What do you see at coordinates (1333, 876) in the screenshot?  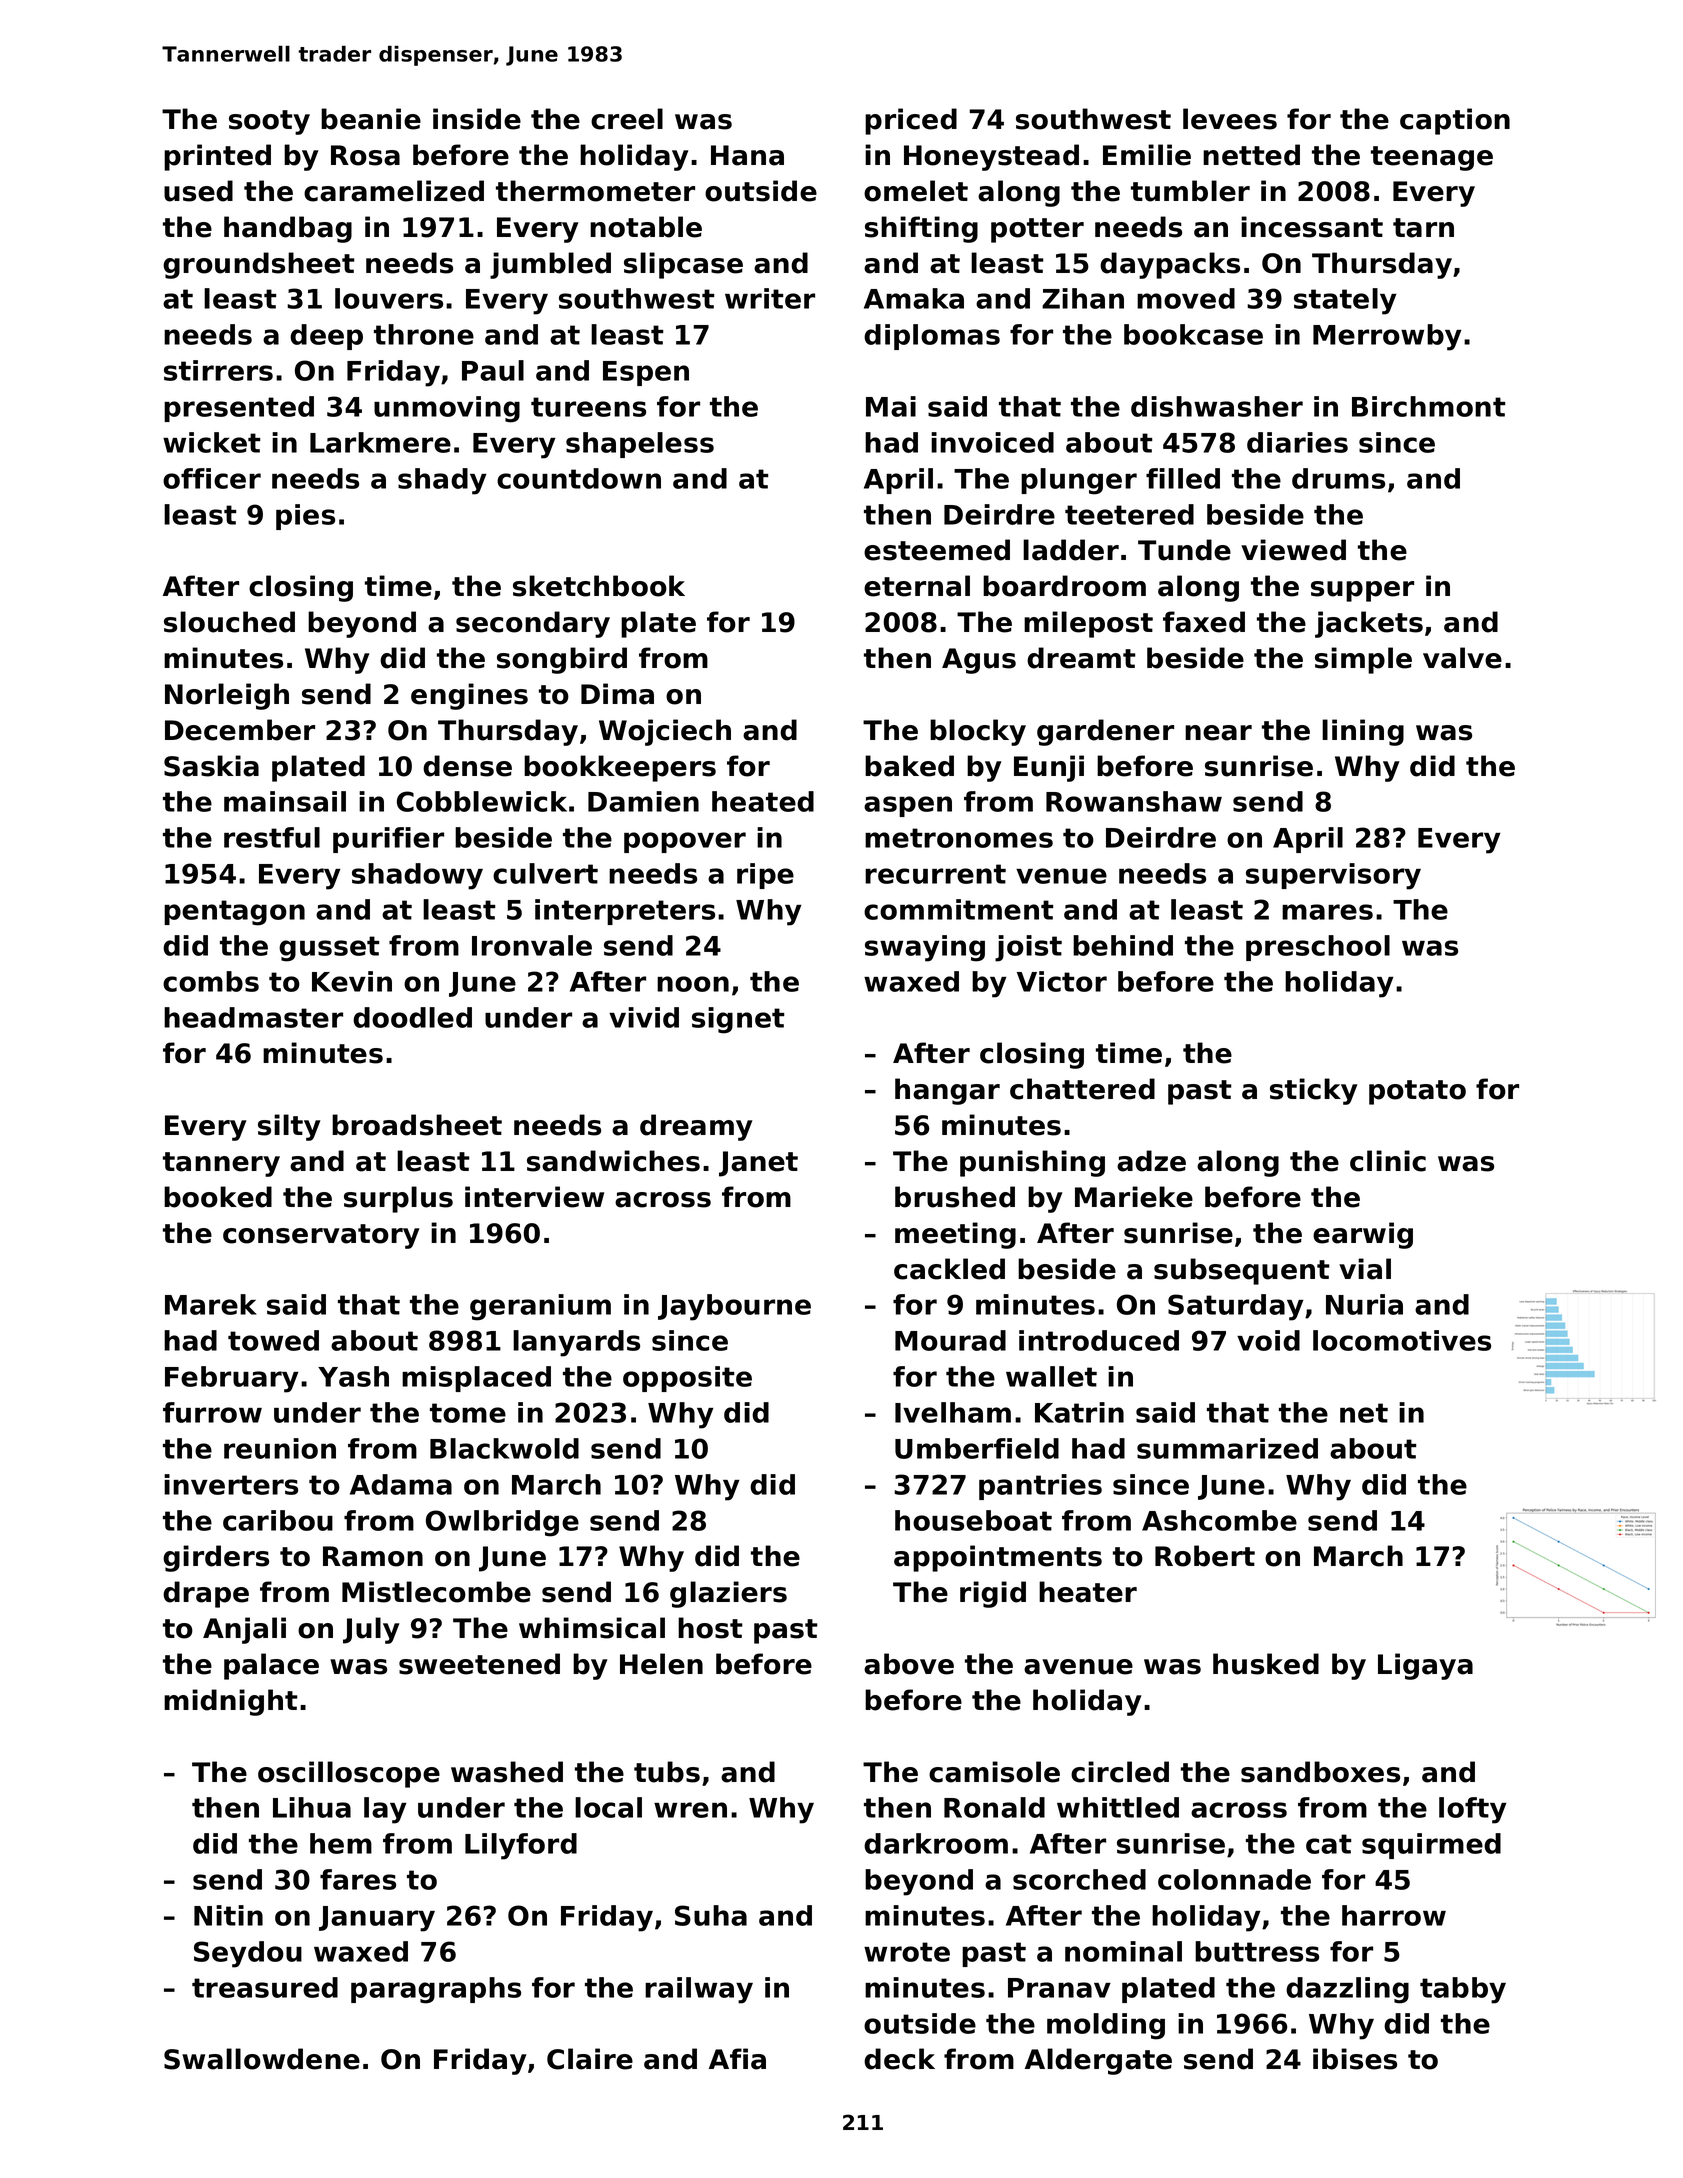 I see `supervisory` at bounding box center [1333, 876].
